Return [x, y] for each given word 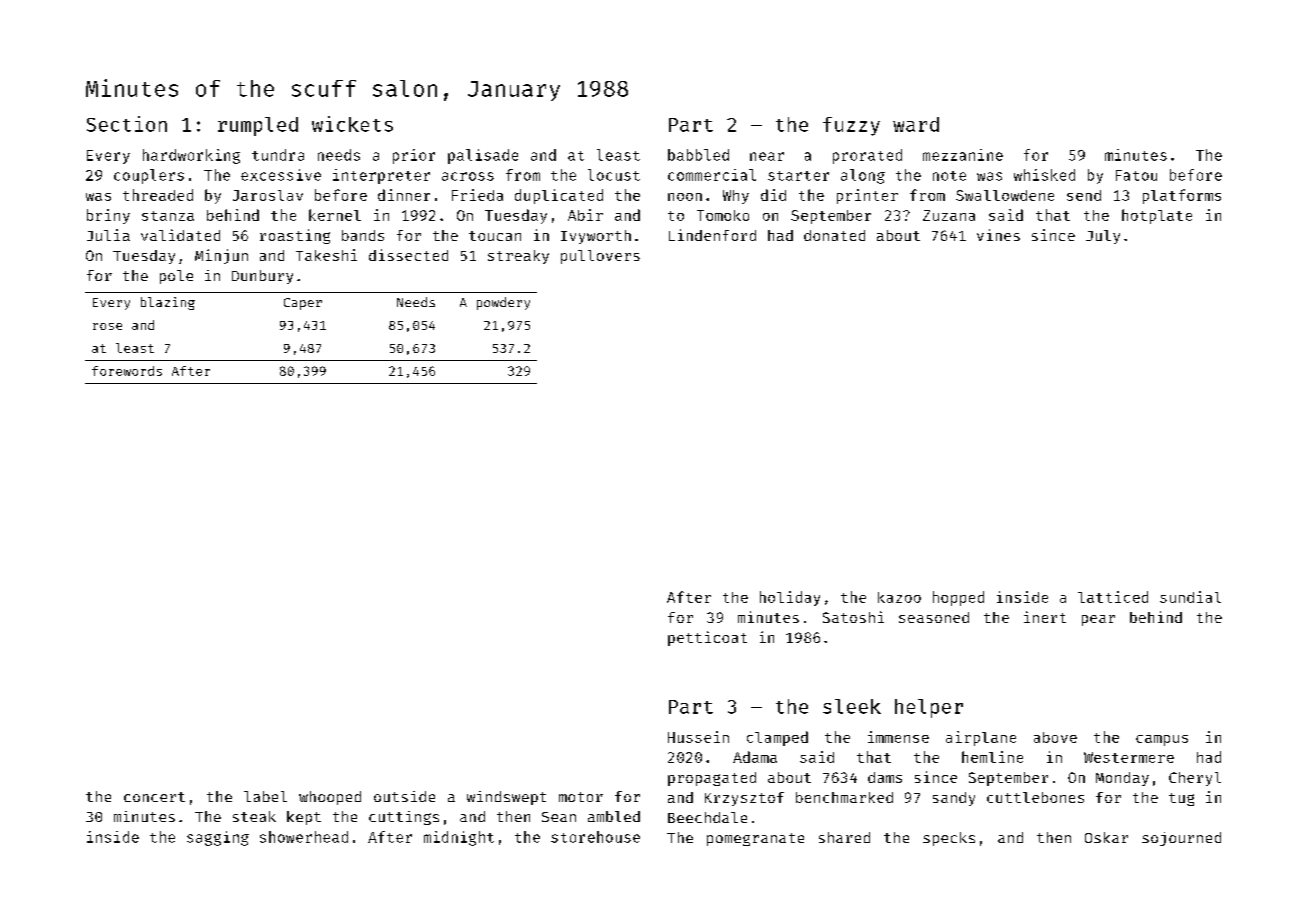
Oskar [1106, 837]
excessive [281, 175]
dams [885, 777]
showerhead [304, 837]
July [1103, 237]
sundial [1190, 597]
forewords [127, 371]
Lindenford [712, 235]
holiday [790, 598]
